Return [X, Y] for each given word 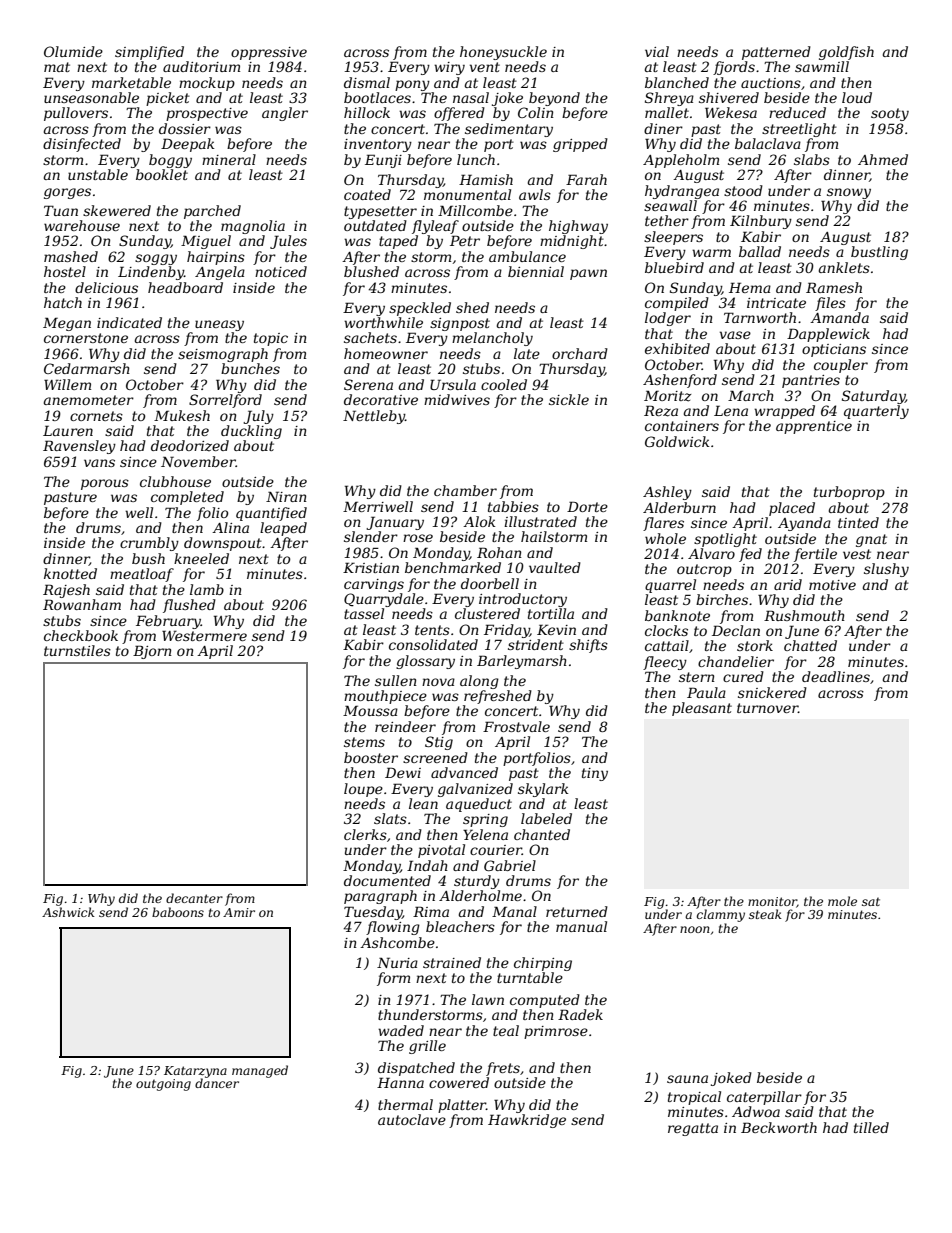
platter [462, 1106]
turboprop [849, 493]
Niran [286, 496]
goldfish [846, 53]
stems [364, 742]
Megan [67, 324]
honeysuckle [503, 53]
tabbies [513, 506]
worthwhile [383, 322]
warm [711, 253]
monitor [772, 902]
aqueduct [479, 805]
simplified [149, 53]
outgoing [163, 1085]
